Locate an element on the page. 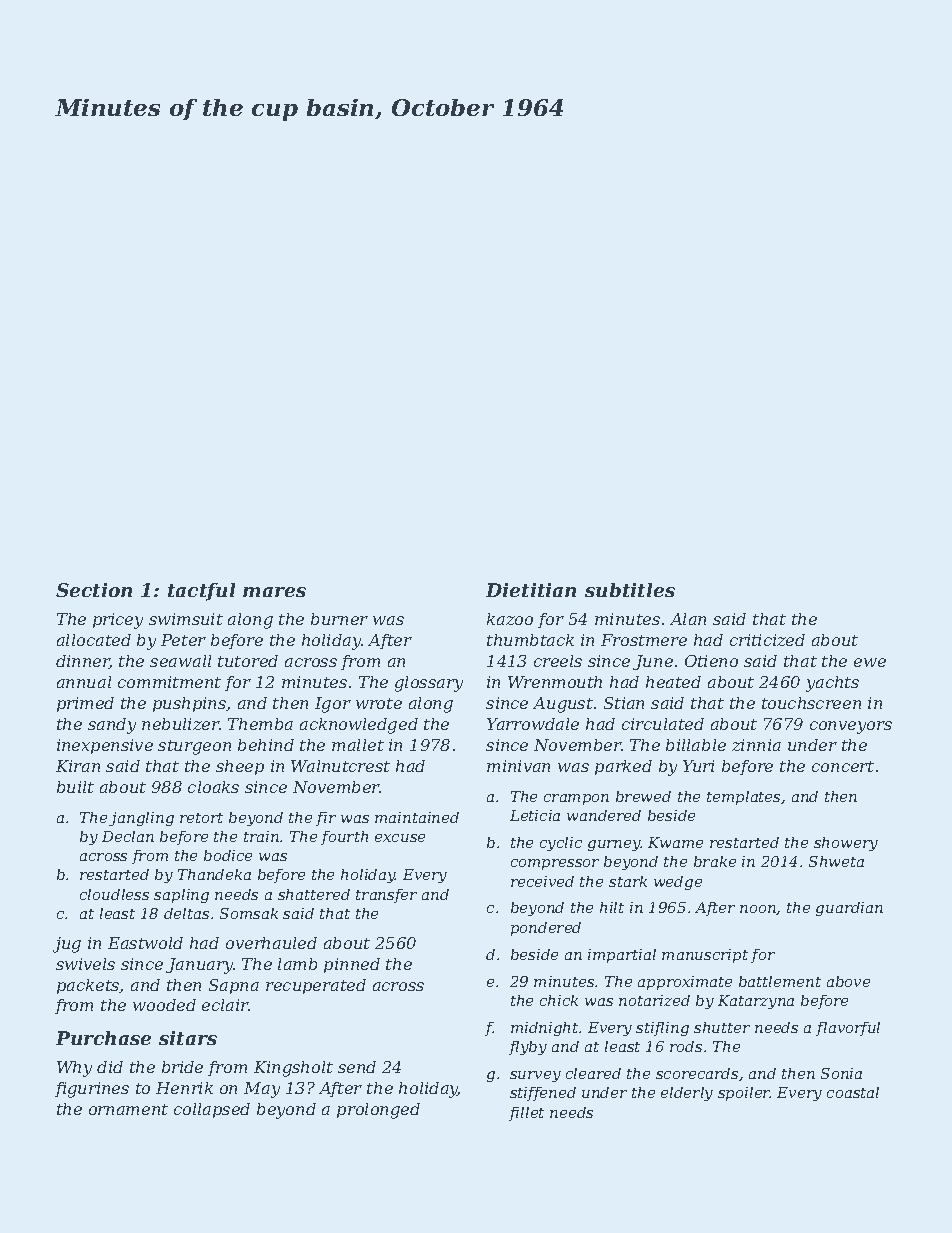 The image size is (952, 1233). fir is located at coordinates (326, 819).
